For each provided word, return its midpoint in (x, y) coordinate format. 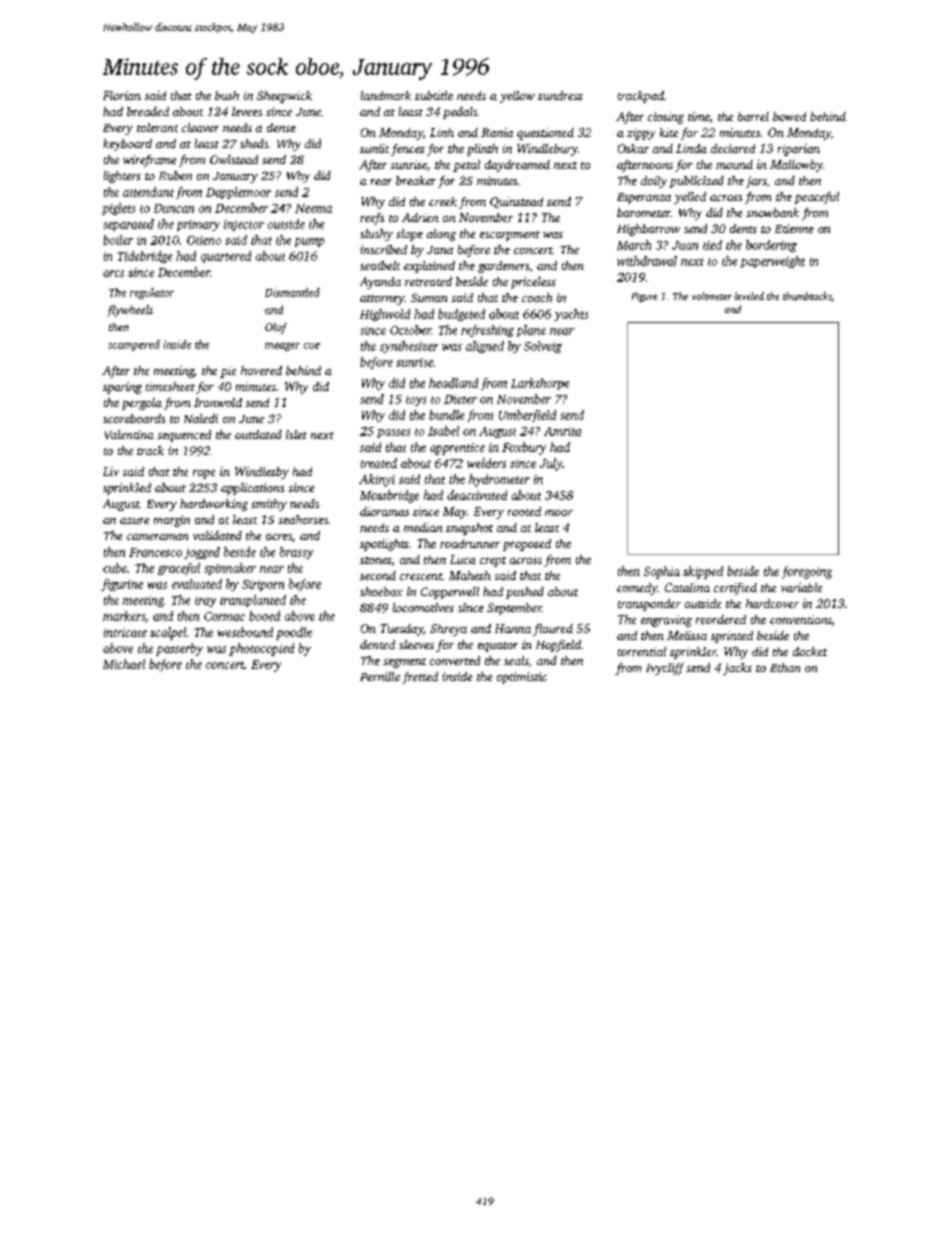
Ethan (785, 667)
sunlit (374, 148)
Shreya (448, 630)
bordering (771, 246)
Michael (124, 664)
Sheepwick (284, 97)
